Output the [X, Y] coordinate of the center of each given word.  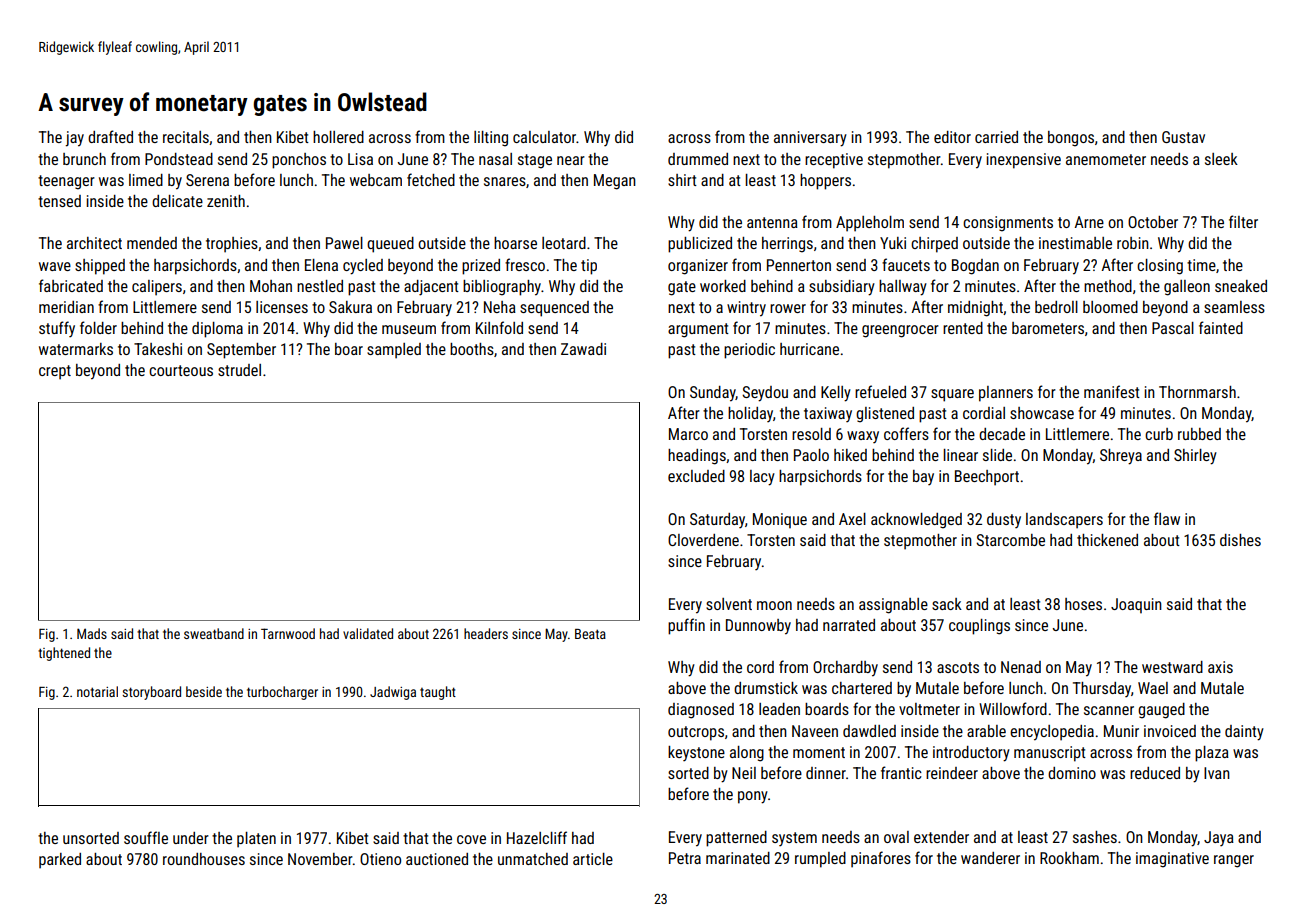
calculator [545, 137]
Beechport [987, 478]
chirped [934, 245]
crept [55, 372]
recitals [186, 137]
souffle [146, 837]
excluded [696, 476]
